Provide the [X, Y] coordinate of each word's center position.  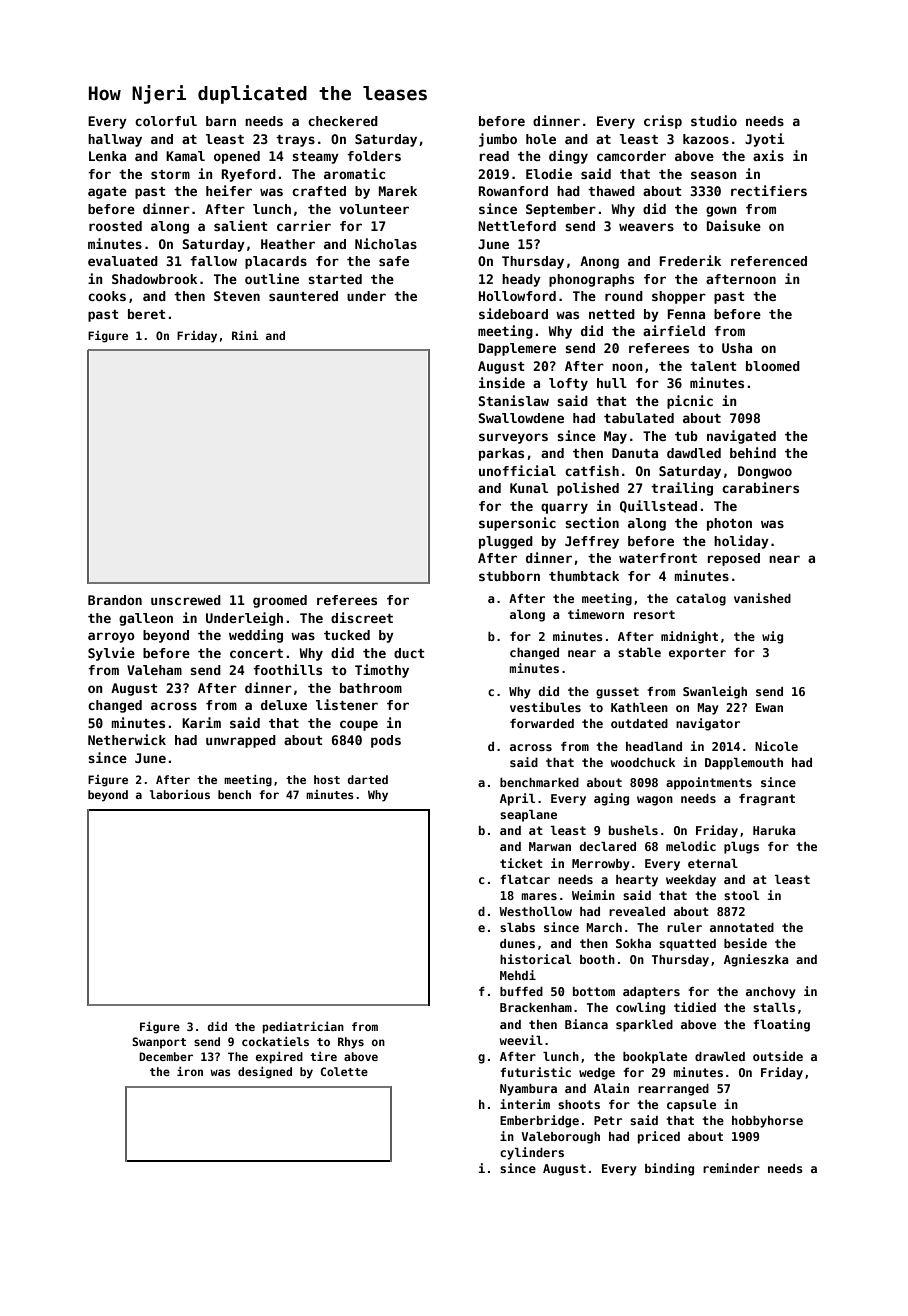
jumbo [498, 140]
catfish [592, 470]
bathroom [371, 688]
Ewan [769, 707]
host [327, 779]
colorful [166, 121]
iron [190, 1071]
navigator [708, 724]
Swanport [159, 1043]
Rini [245, 335]
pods [386, 741]
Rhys [351, 1043]
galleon [146, 619]
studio [714, 120]
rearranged [673, 1090]
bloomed [773, 366]
